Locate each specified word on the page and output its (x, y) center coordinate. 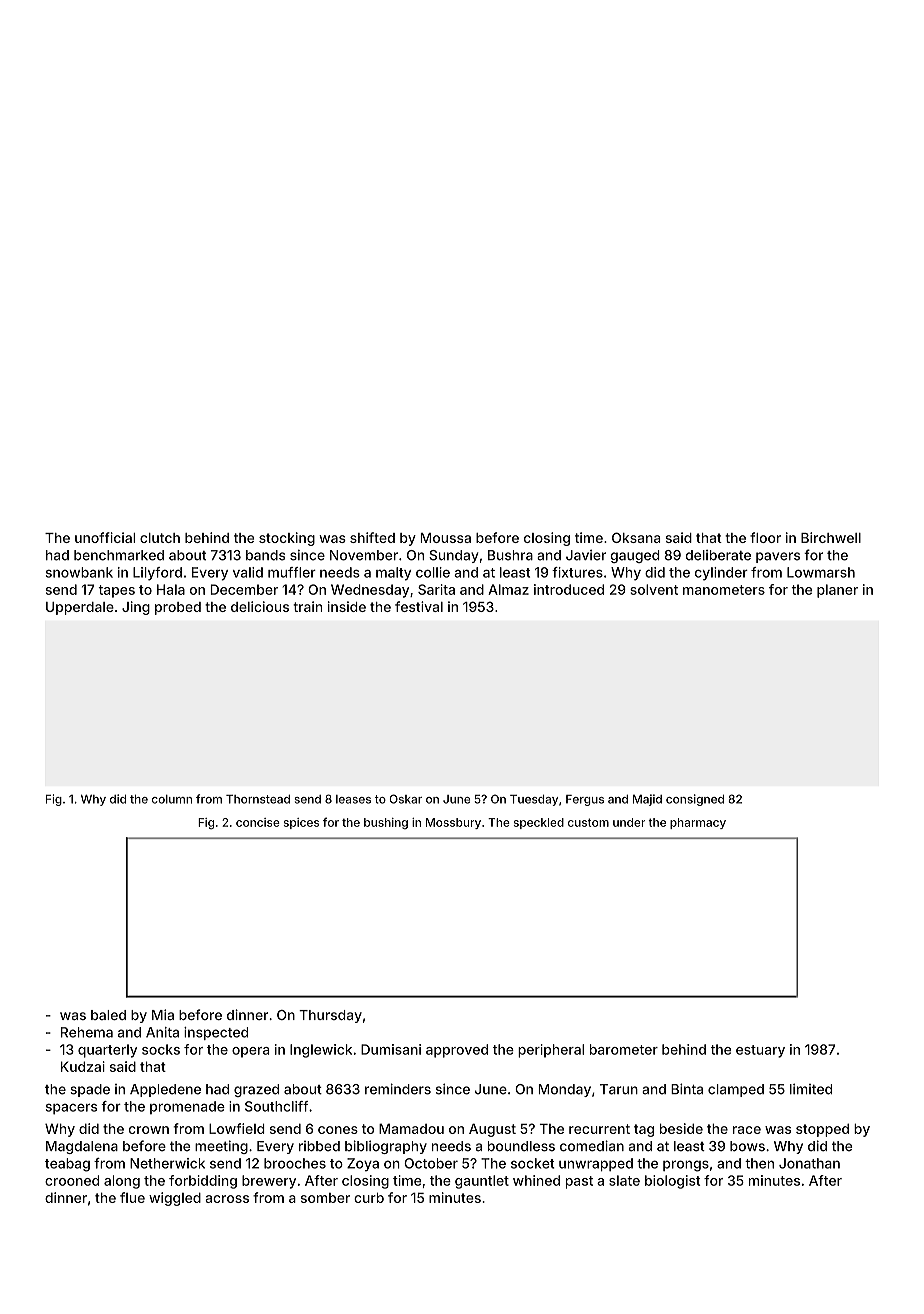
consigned (695, 800)
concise (258, 822)
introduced (569, 589)
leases (353, 799)
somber (325, 1198)
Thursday (330, 1016)
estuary (760, 1051)
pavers (778, 557)
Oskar (405, 799)
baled (108, 1015)
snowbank (79, 572)
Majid (647, 800)
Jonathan (809, 1163)
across (227, 1199)
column (172, 799)
